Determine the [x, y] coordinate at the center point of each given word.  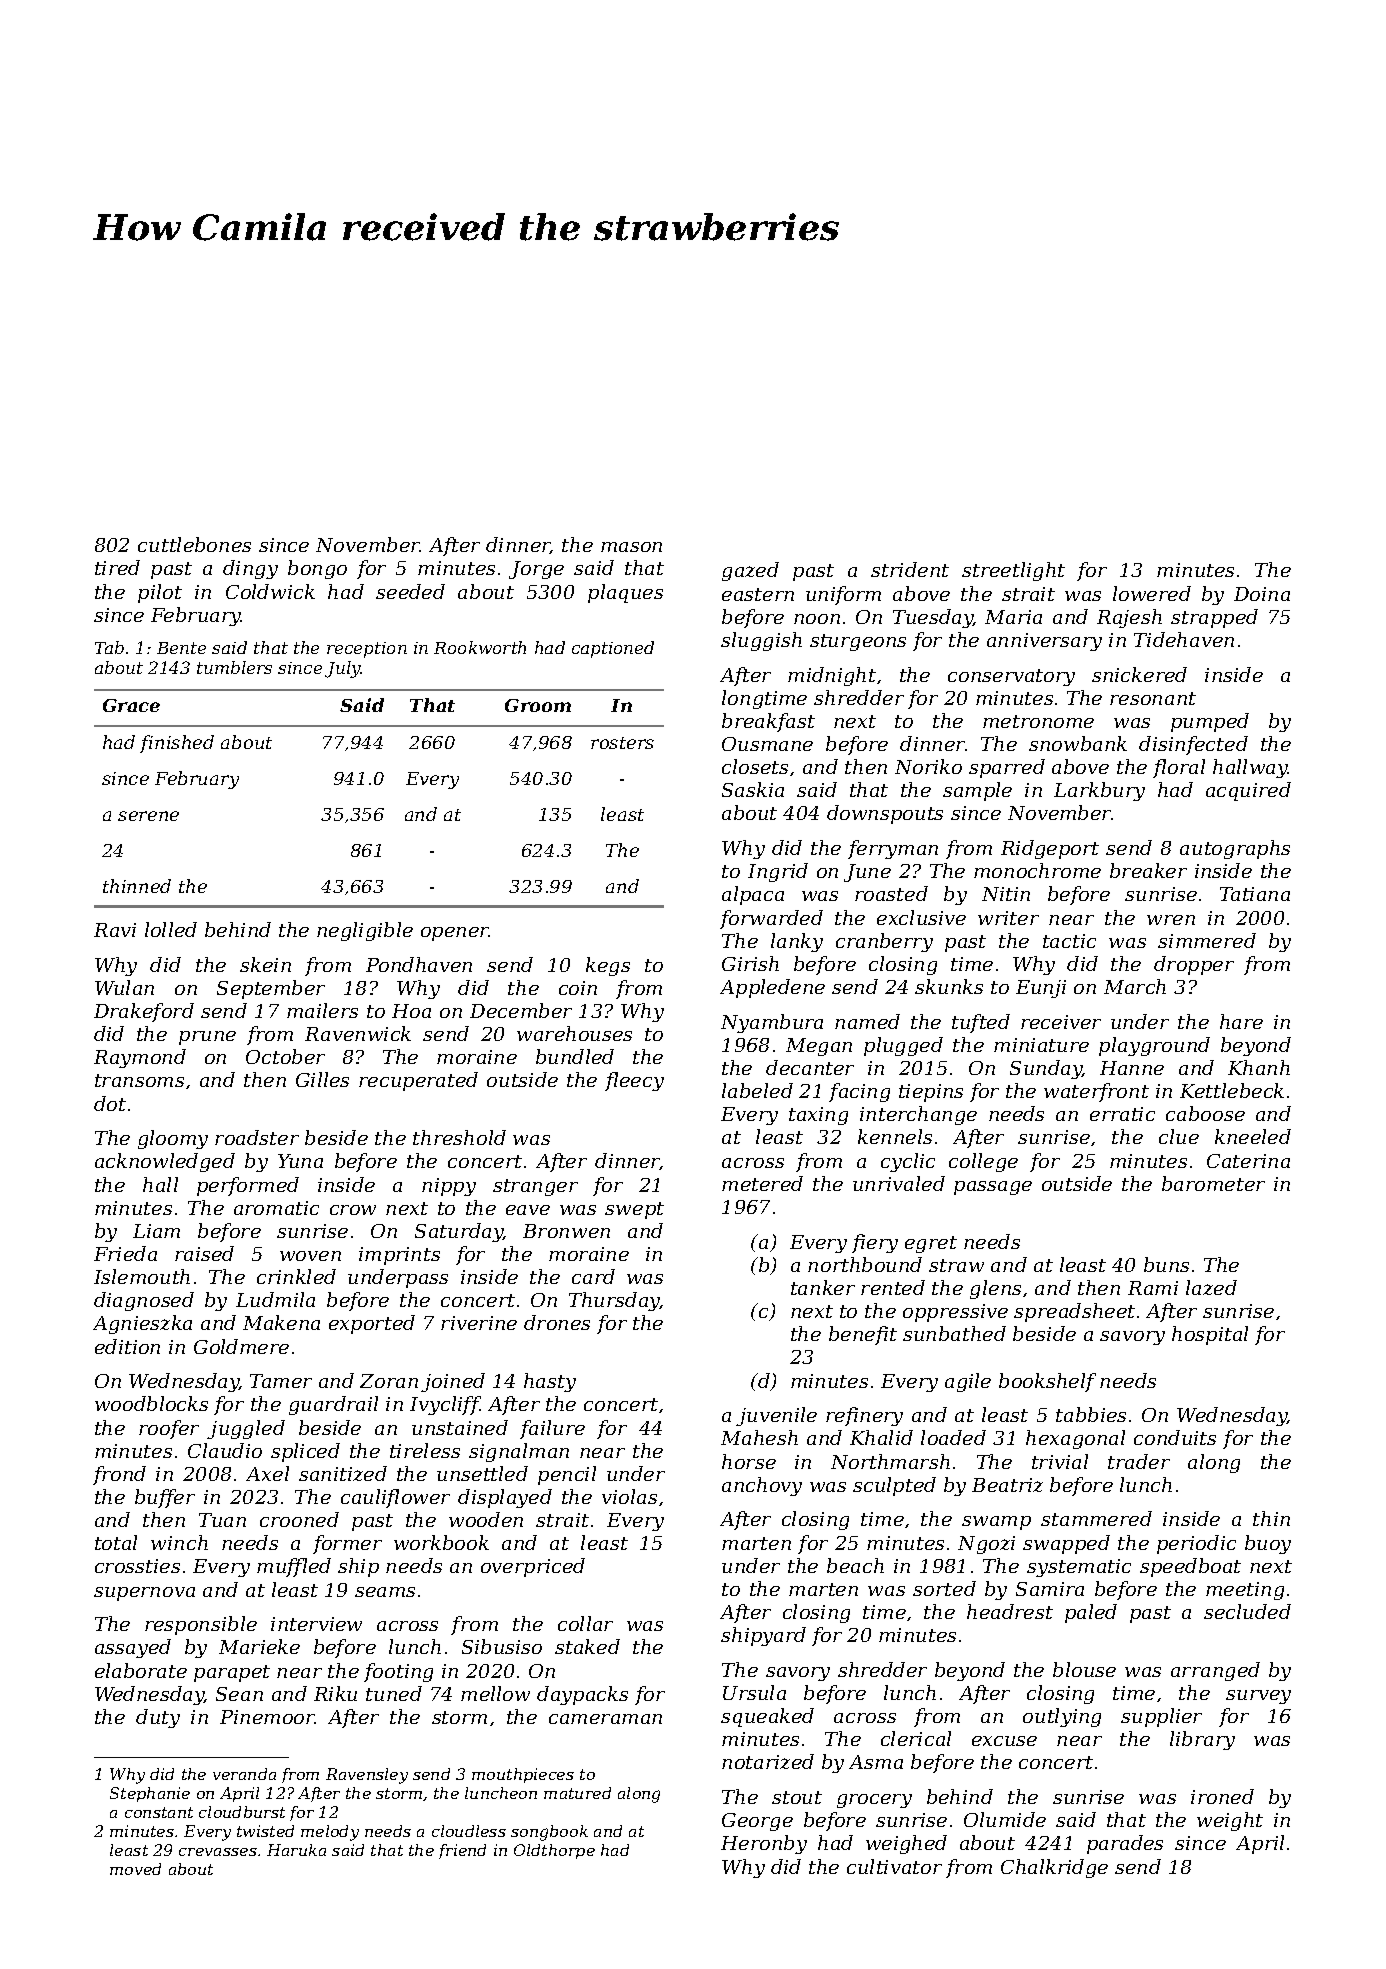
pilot [160, 593]
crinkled [296, 1276]
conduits [1175, 1437]
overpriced [533, 1567]
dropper [1194, 965]
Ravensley [367, 1776]
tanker [823, 1287]
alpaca [753, 895]
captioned [613, 649]
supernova [144, 1594]
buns [1166, 1264]
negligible [365, 931]
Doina [1262, 594]
